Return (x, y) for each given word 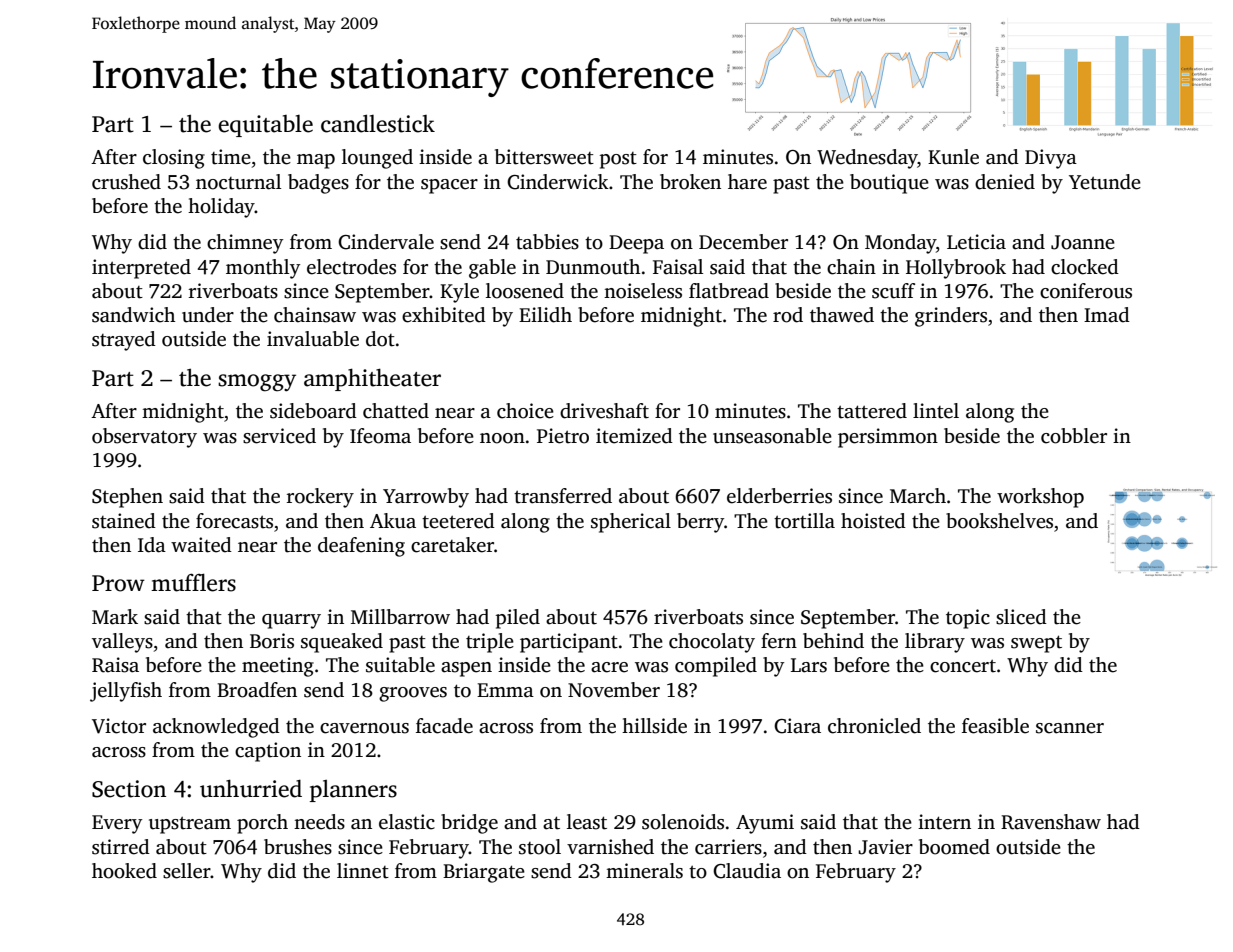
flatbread (729, 291)
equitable (265, 126)
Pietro (563, 436)
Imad (1107, 315)
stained (124, 521)
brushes (298, 847)
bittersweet (544, 157)
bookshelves (999, 521)
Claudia (747, 871)
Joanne (1083, 242)
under (208, 315)
